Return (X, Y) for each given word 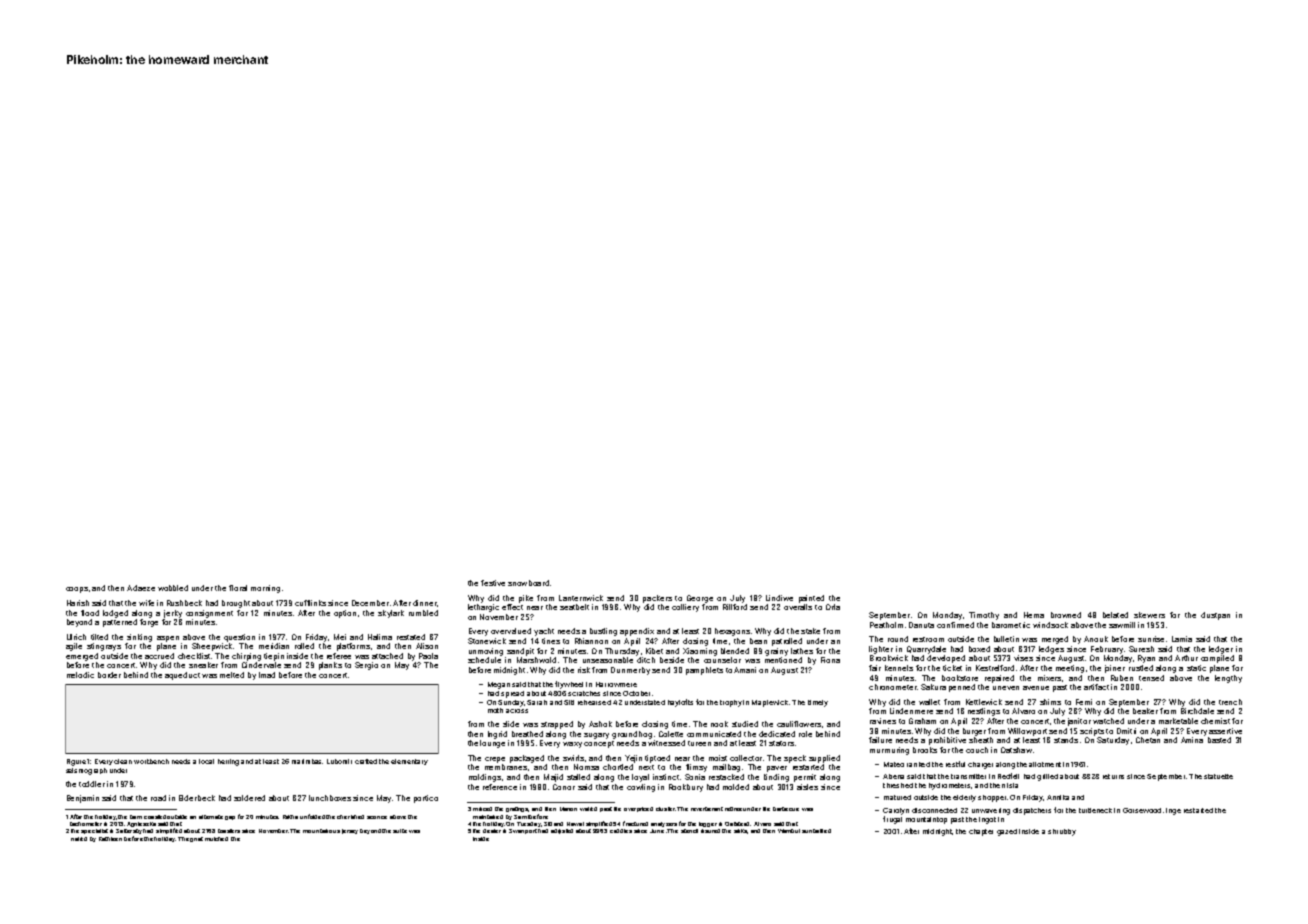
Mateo (894, 764)
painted (811, 599)
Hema (1034, 615)
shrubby (1062, 832)
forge (149, 623)
